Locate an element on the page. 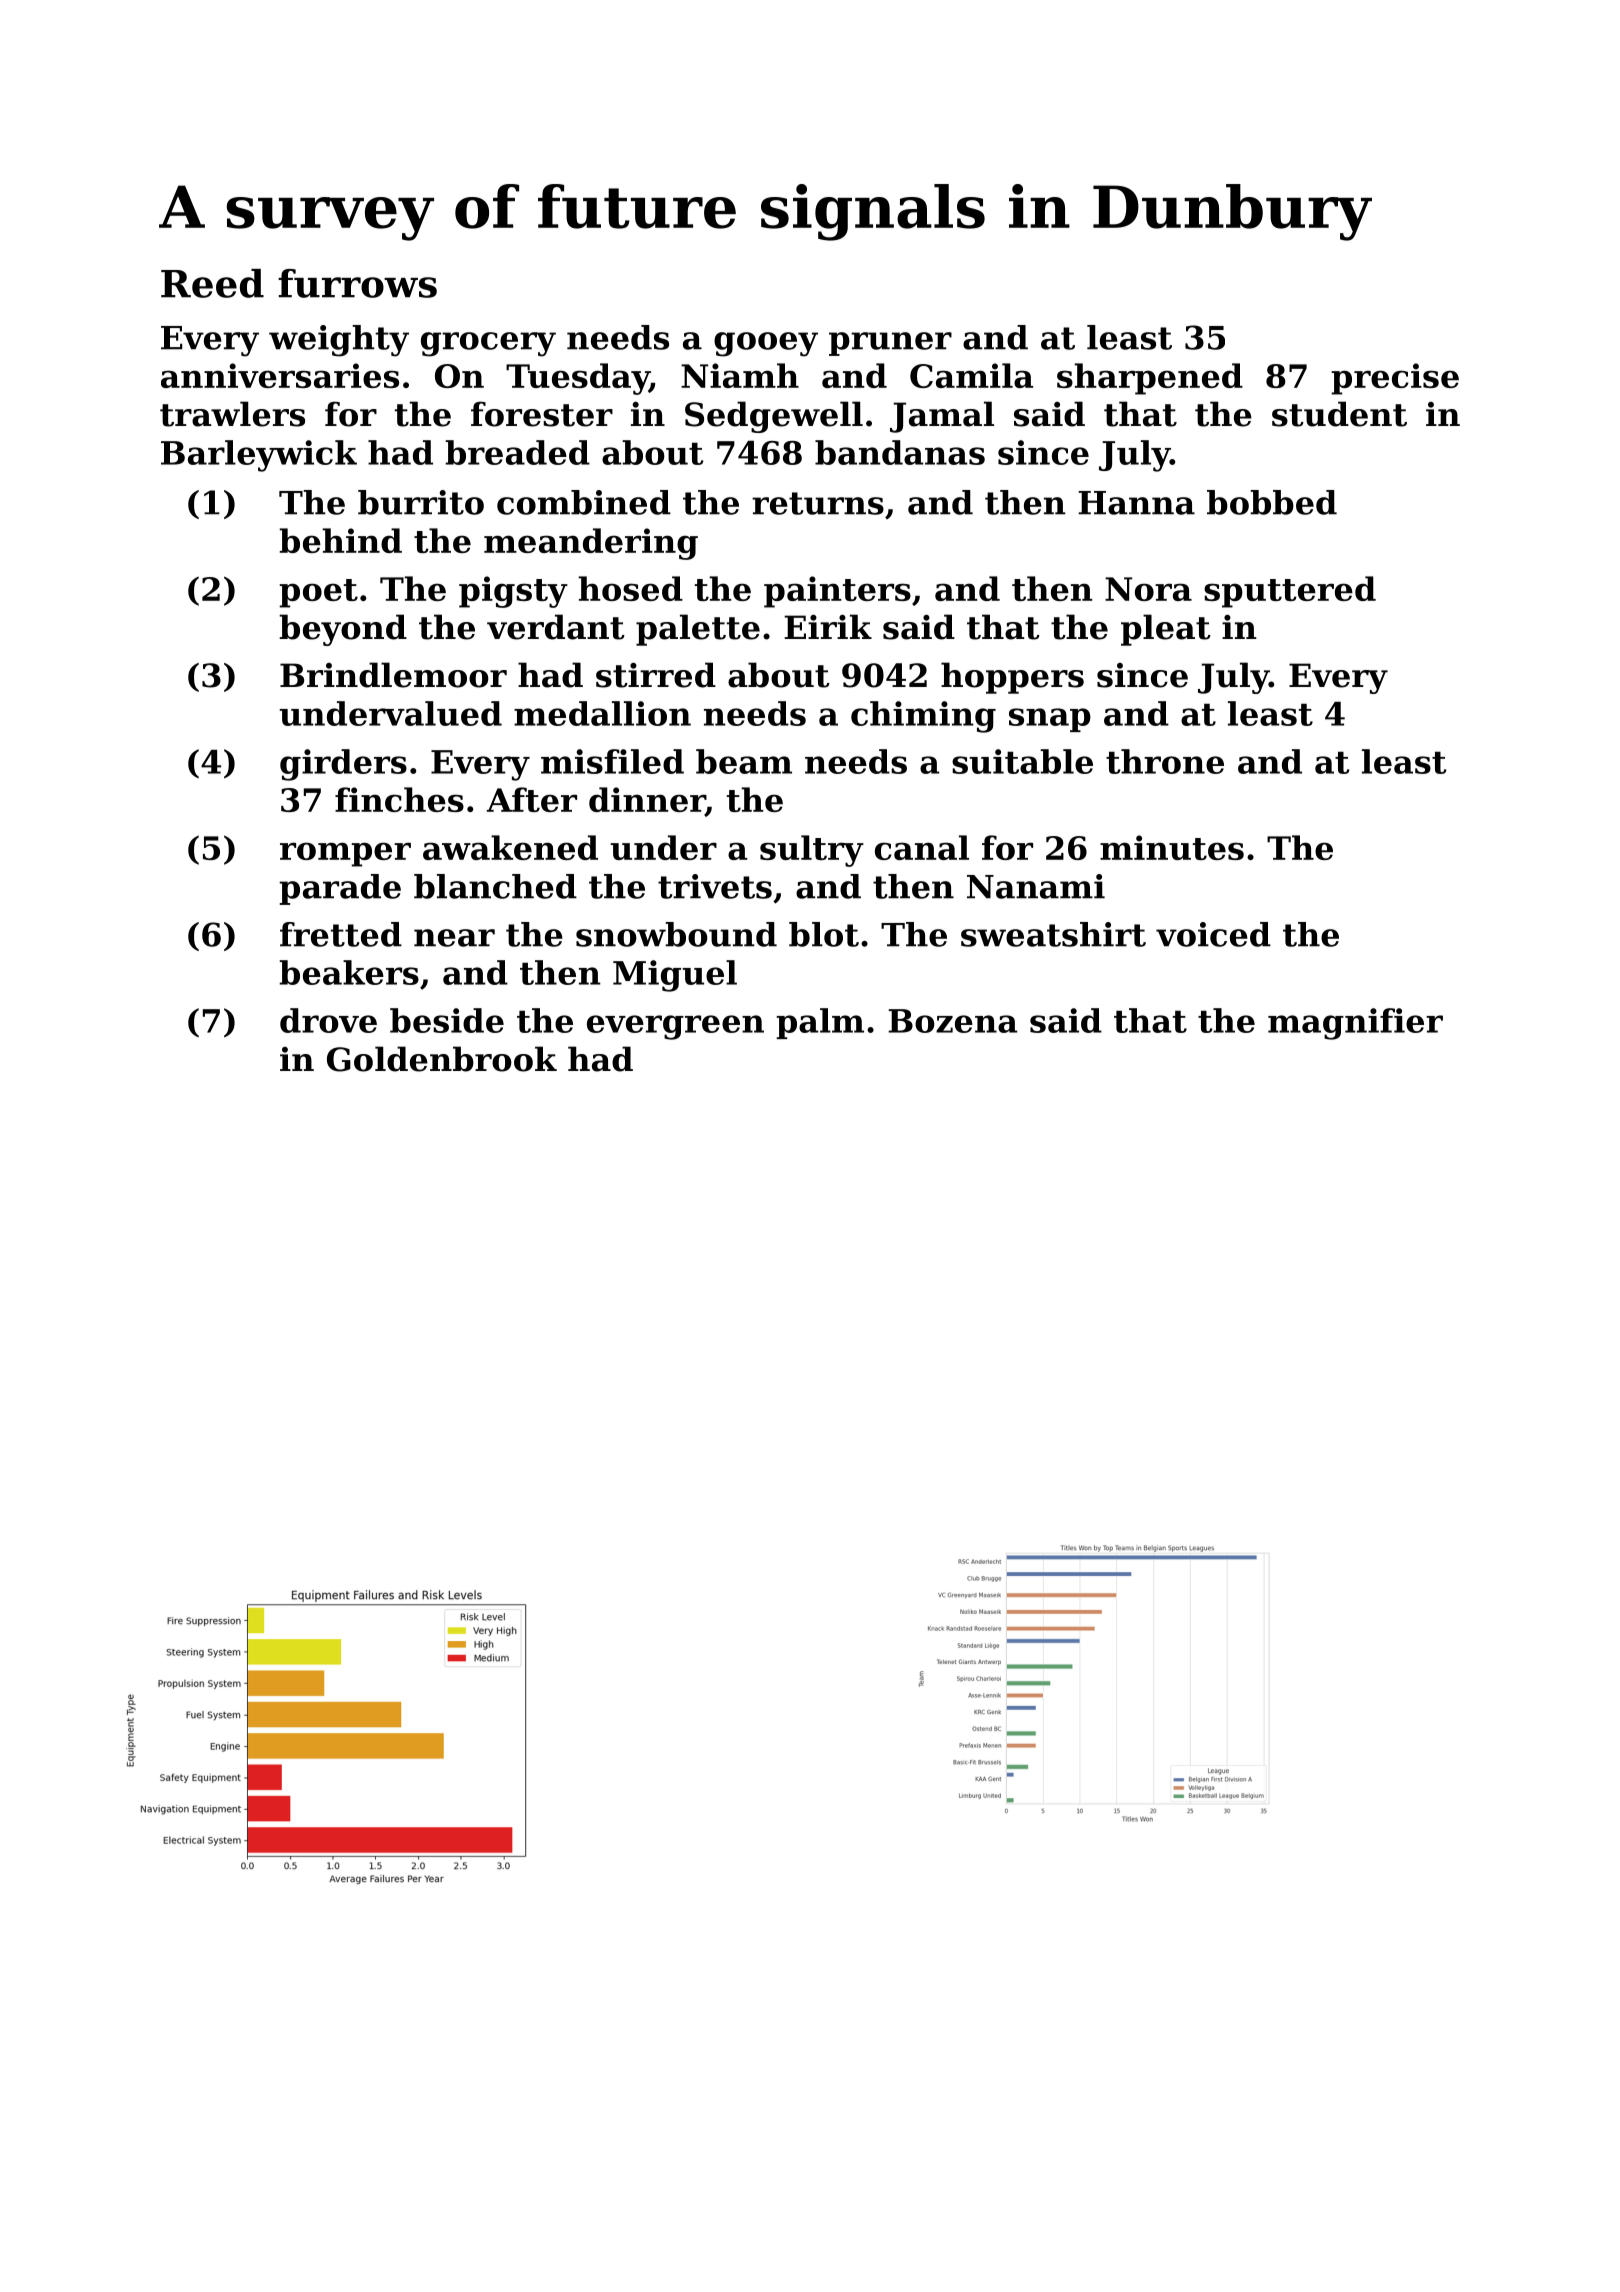 The width and height of the page is (1620, 2292). precise is located at coordinates (1395, 379).
